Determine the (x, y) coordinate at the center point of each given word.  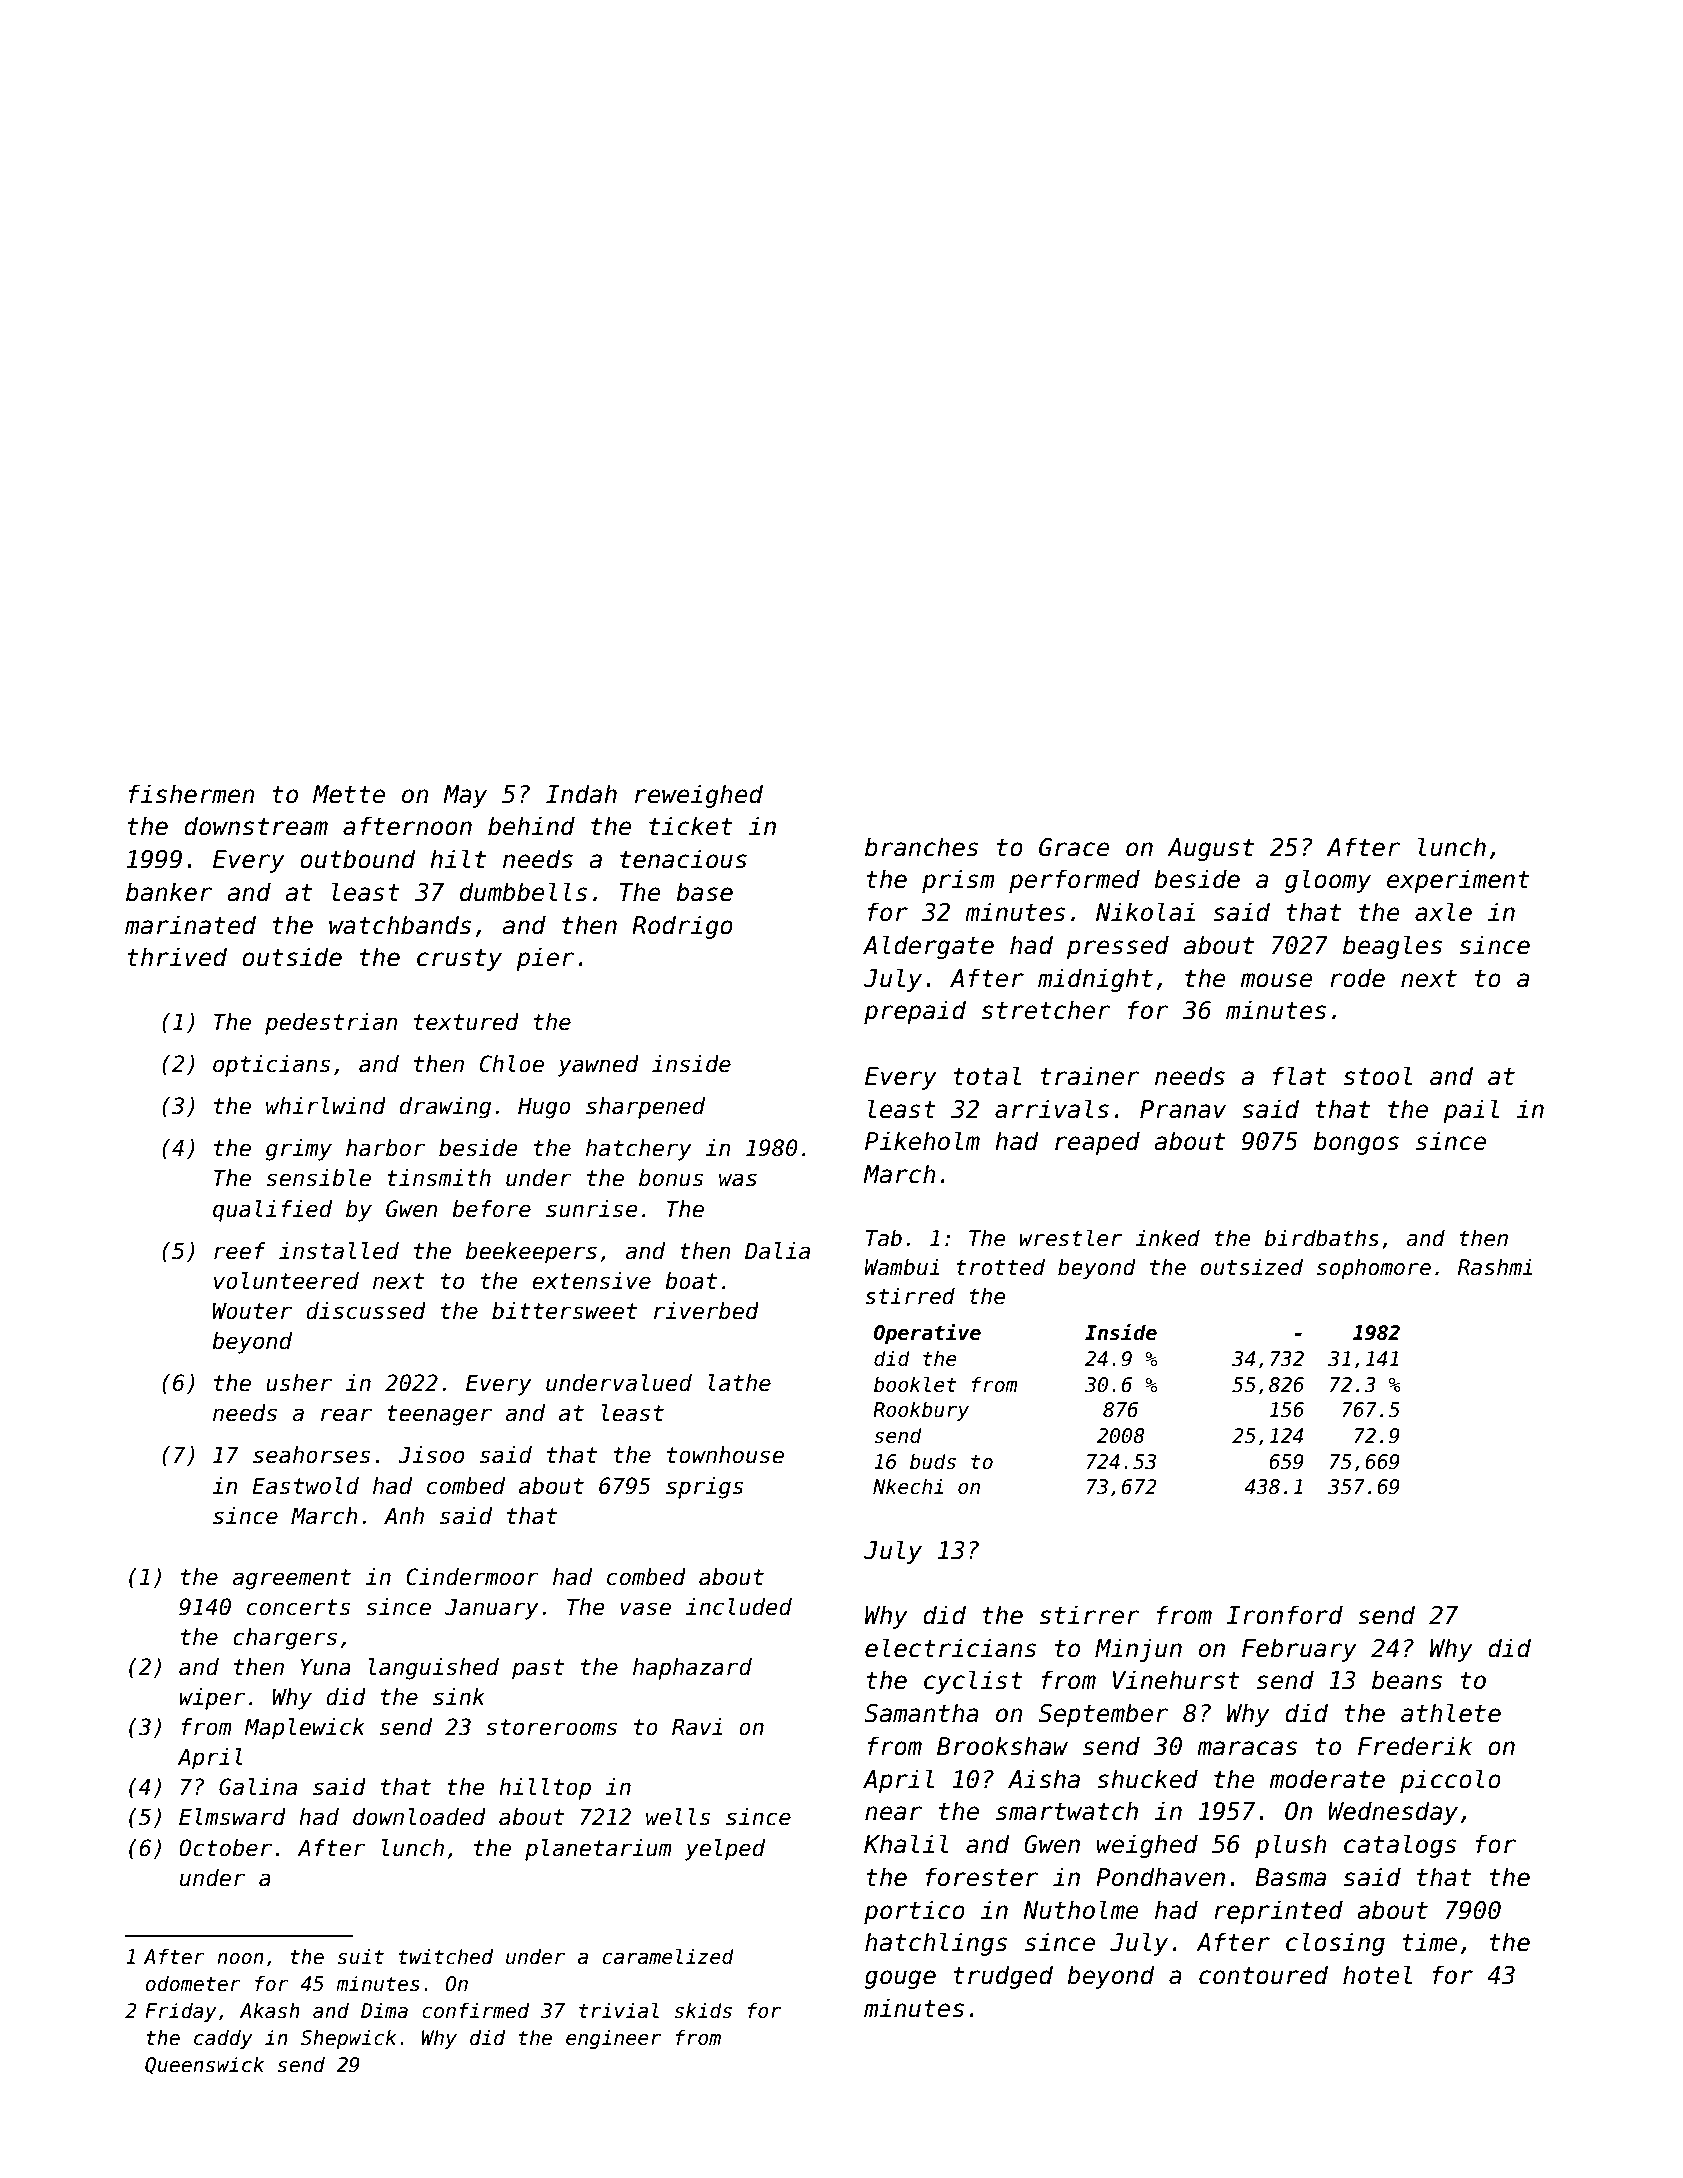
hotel (1377, 1975)
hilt (458, 858)
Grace (1074, 847)
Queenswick (204, 2065)
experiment (1458, 881)
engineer (613, 2039)
